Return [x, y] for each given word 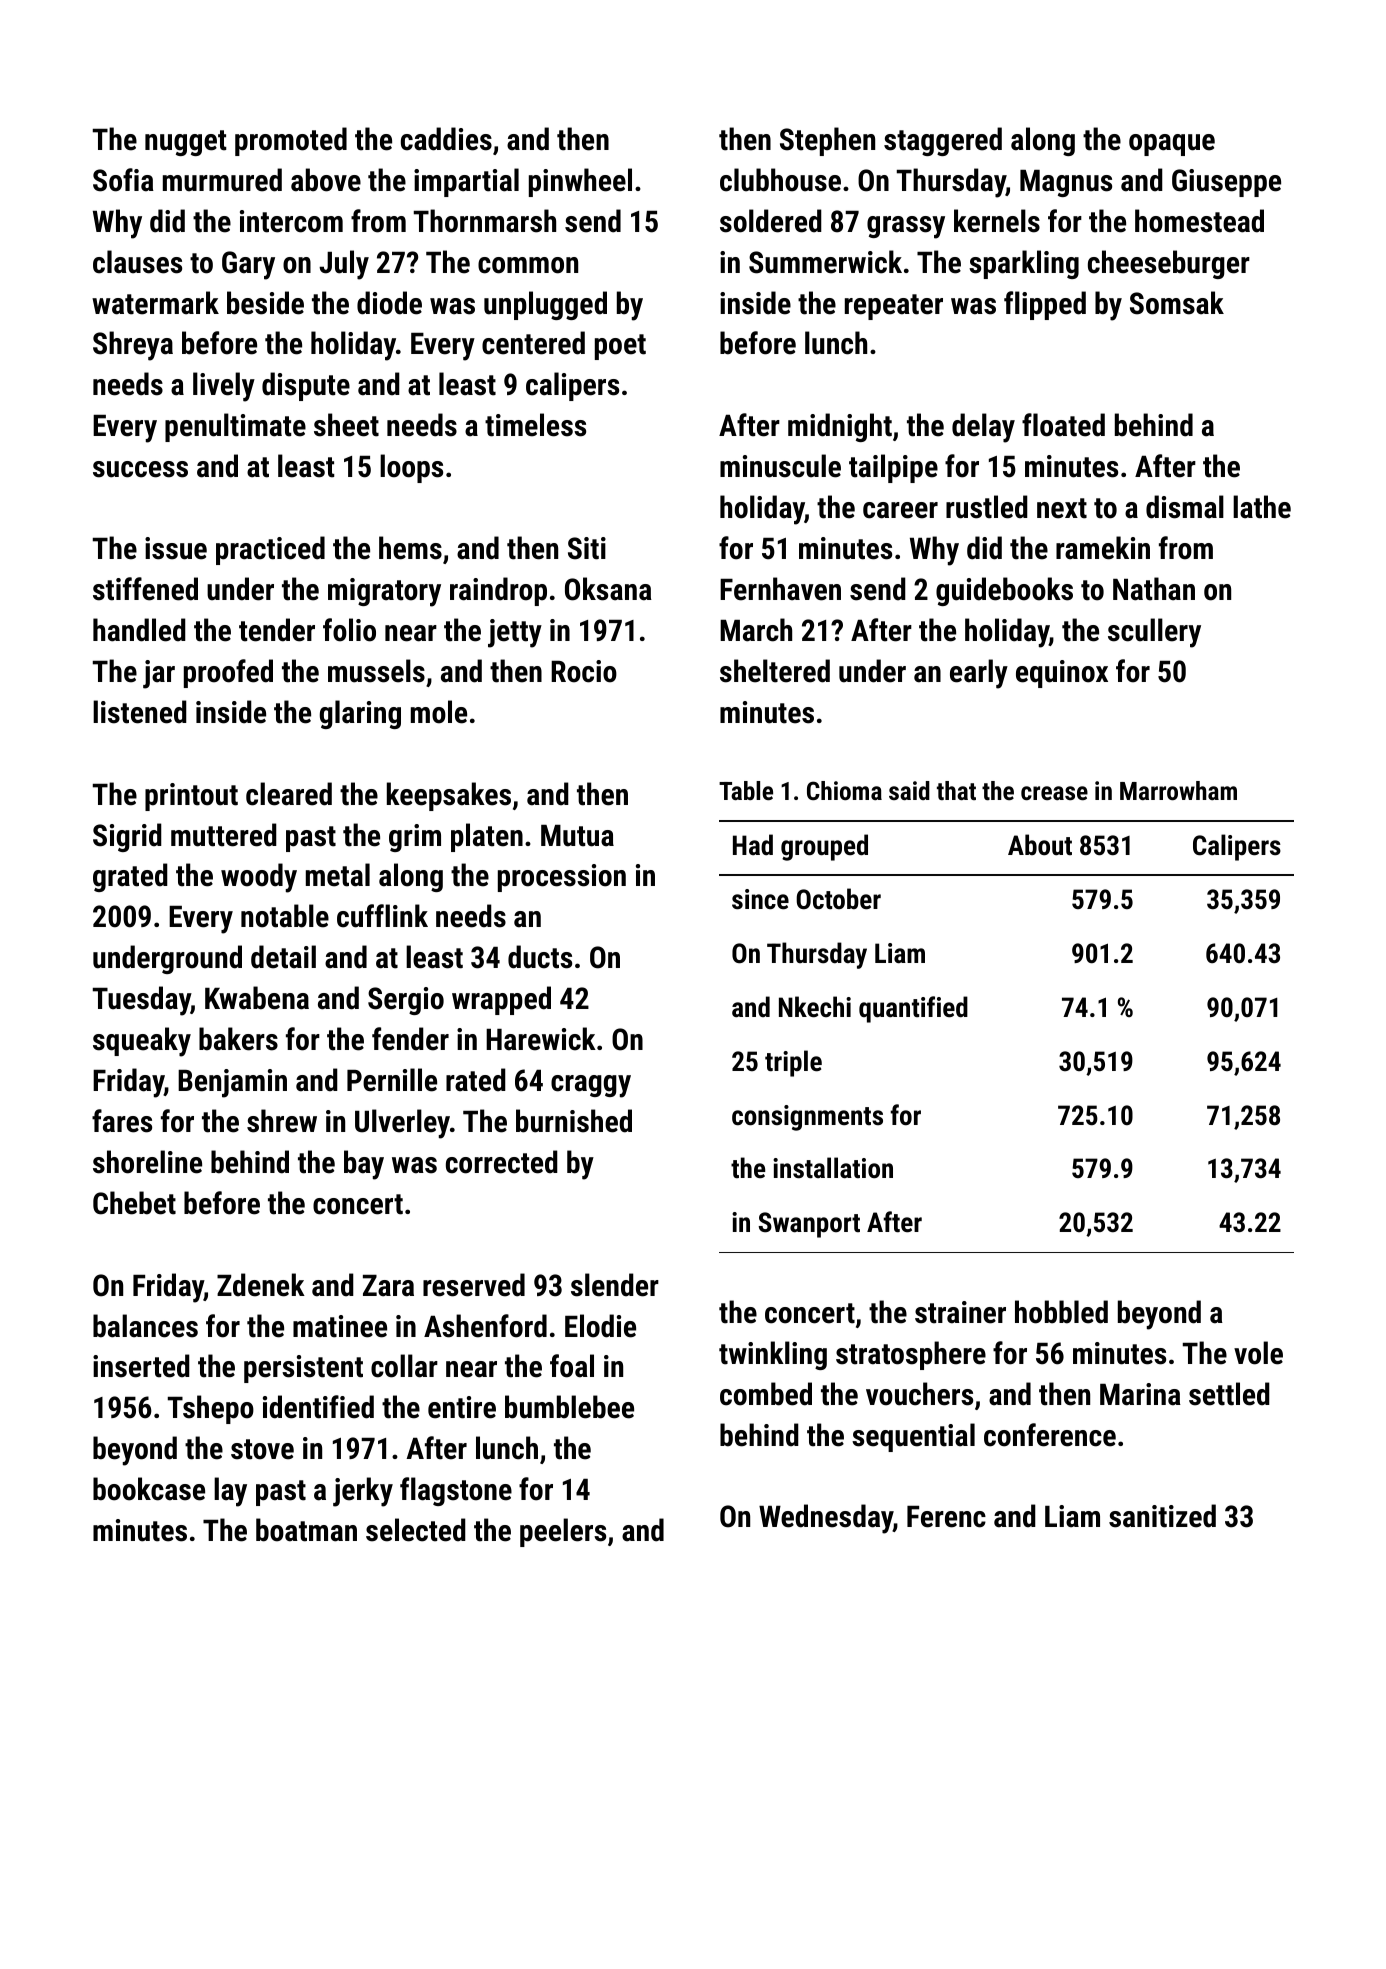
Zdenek [261, 1285]
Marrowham [1178, 790]
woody [259, 878]
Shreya [133, 346]
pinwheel [580, 182]
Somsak [1177, 303]
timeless [535, 425]
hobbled [1061, 1312]
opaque [1172, 145]
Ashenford [485, 1326]
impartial [466, 182]
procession [562, 878]
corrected [502, 1162]
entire [462, 1407]
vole [1258, 1353]
